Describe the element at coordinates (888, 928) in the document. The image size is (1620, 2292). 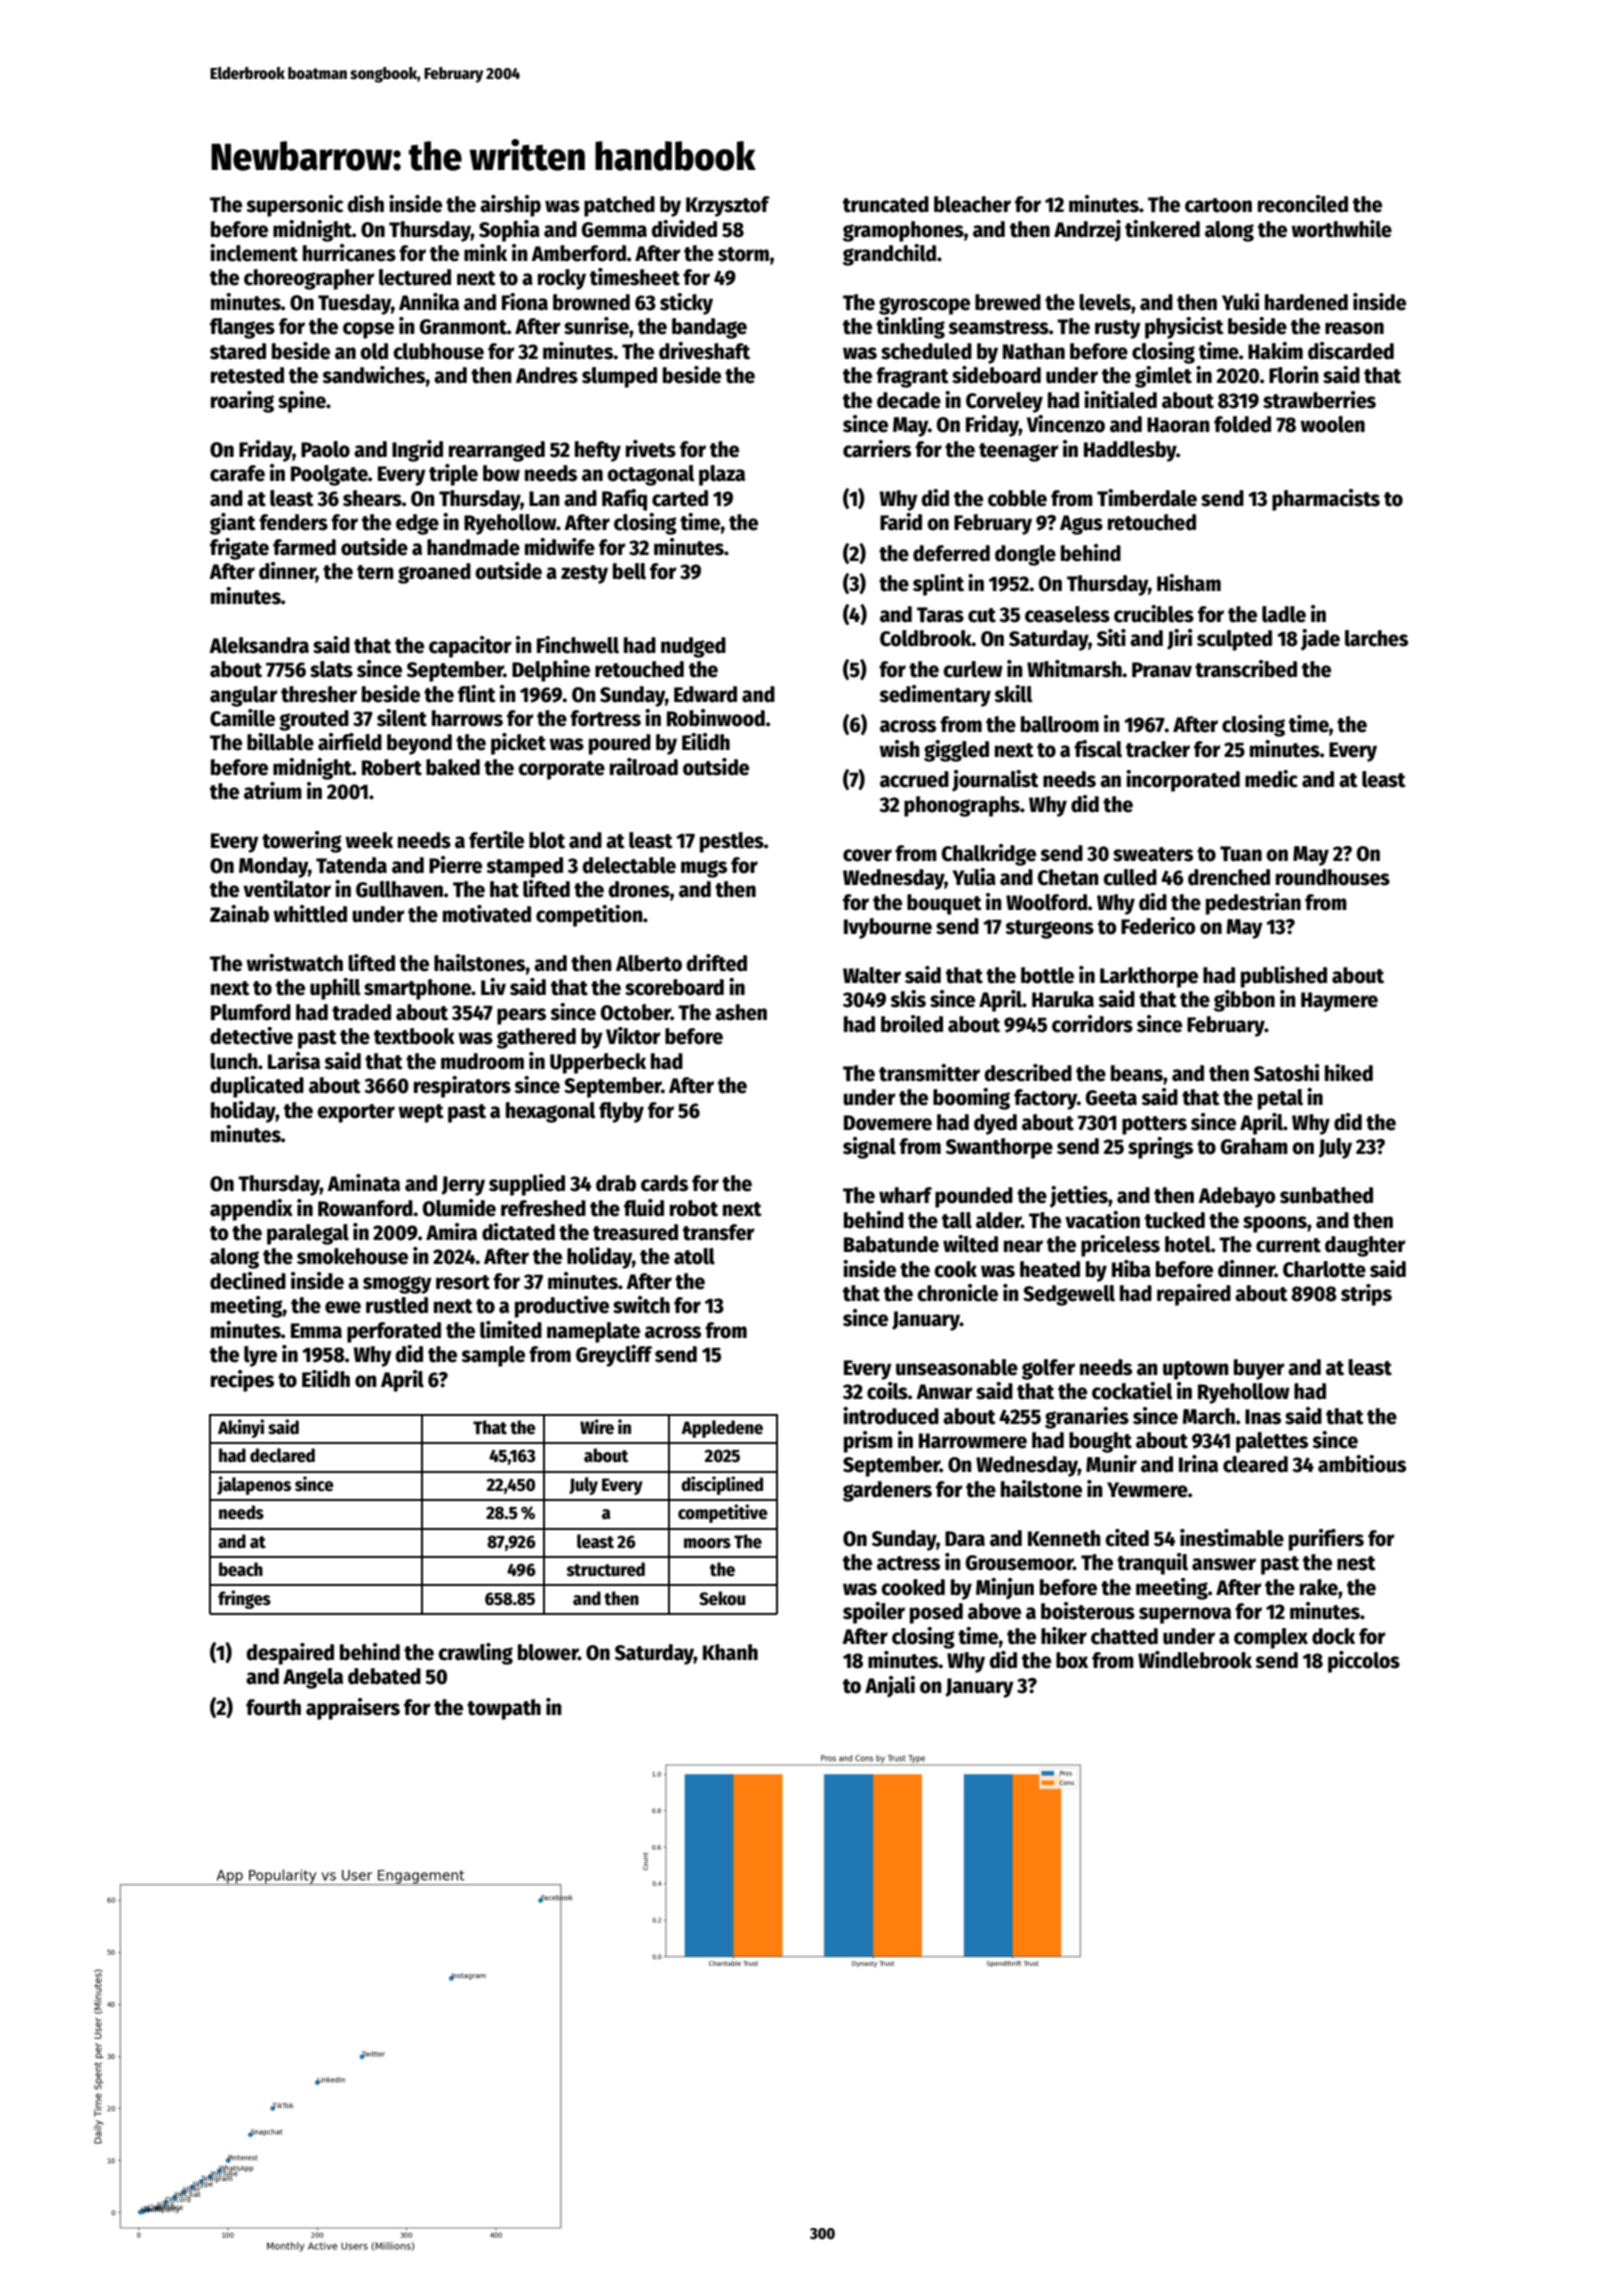
I see `Ivybourne` at that location.
